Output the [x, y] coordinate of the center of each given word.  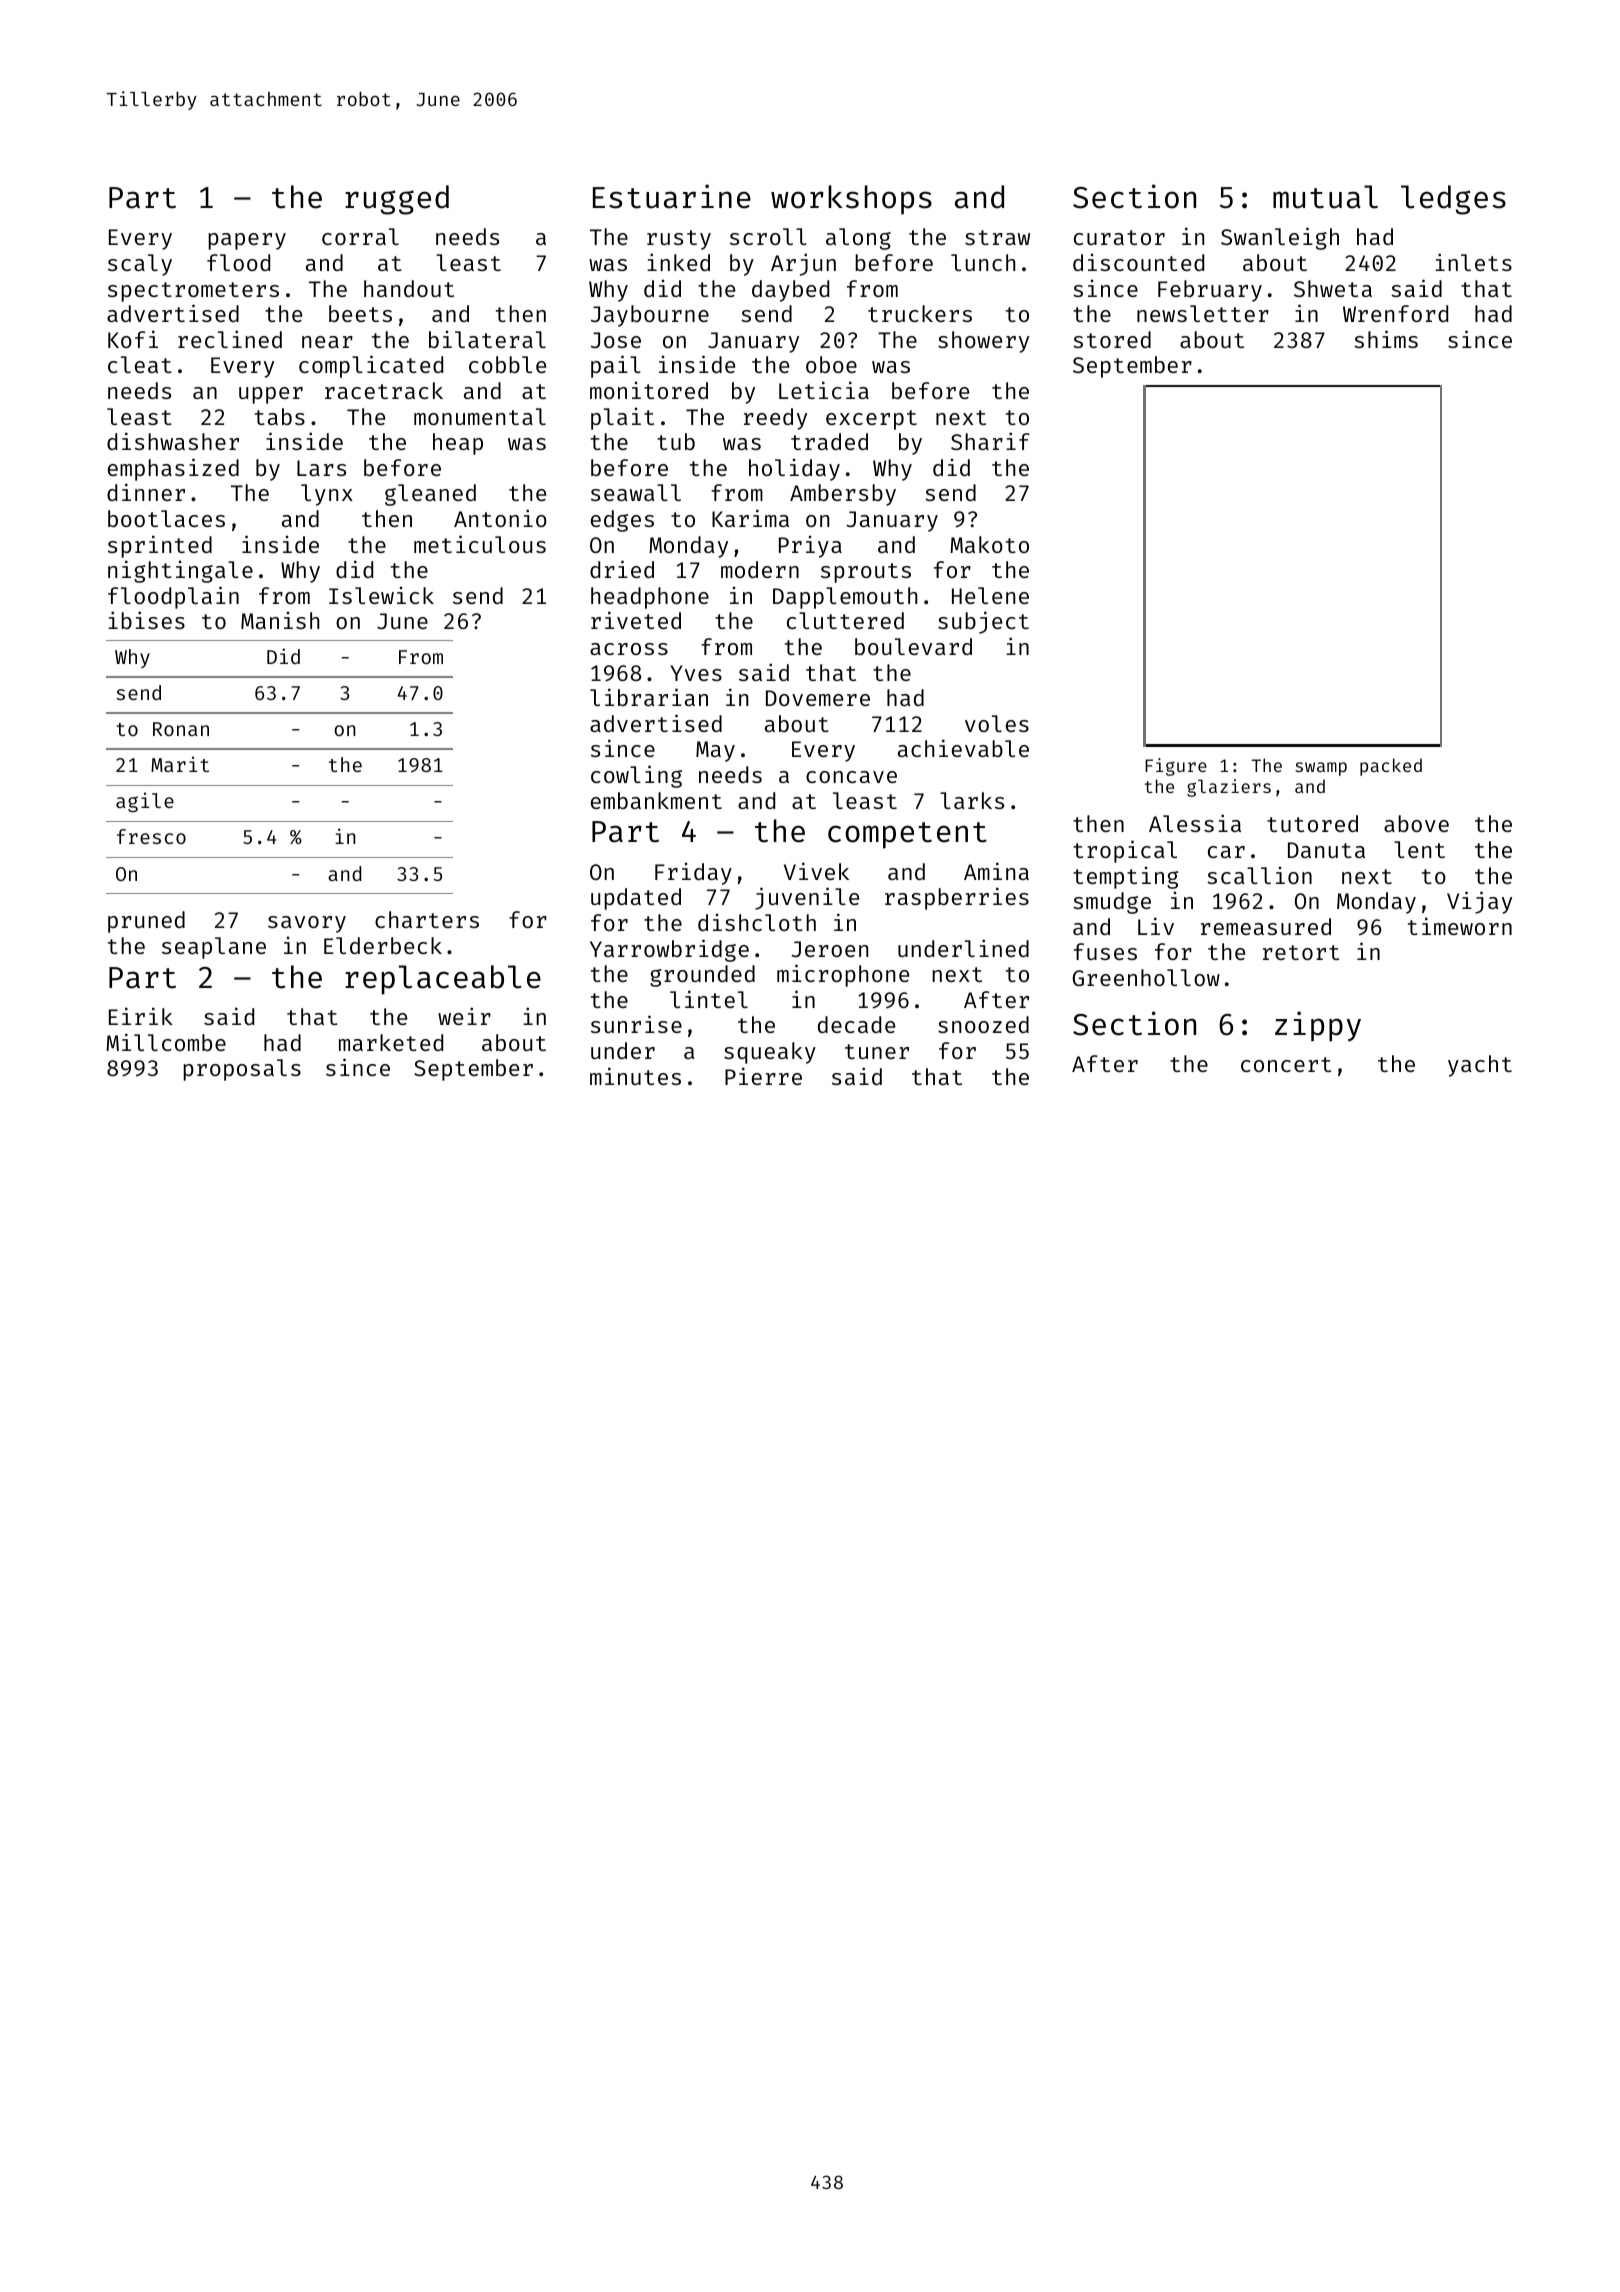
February [1210, 291]
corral [360, 236]
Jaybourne [650, 316]
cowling [636, 776]
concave [851, 777]
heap [458, 444]
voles [997, 723]
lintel [709, 999]
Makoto [989, 544]
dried [622, 569]
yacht [1480, 1066]
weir [464, 1016]
